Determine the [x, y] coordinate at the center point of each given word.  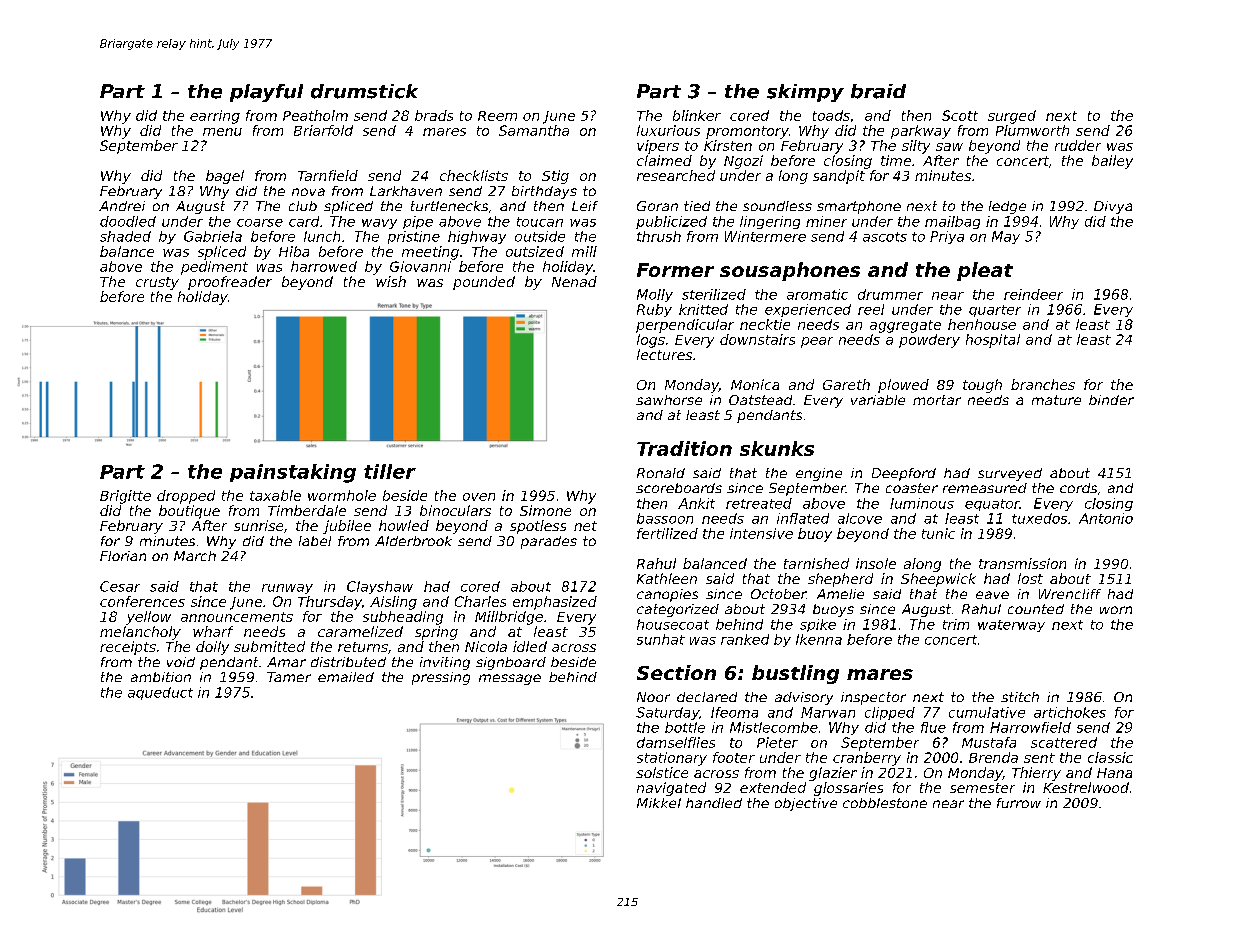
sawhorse [669, 400]
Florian [123, 556]
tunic [938, 533]
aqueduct [160, 693]
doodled [128, 221]
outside [540, 236]
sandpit [839, 177]
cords [1078, 488]
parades [549, 542]
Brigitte [125, 497]
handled [714, 803]
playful [266, 93]
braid [878, 91]
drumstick [364, 91]
